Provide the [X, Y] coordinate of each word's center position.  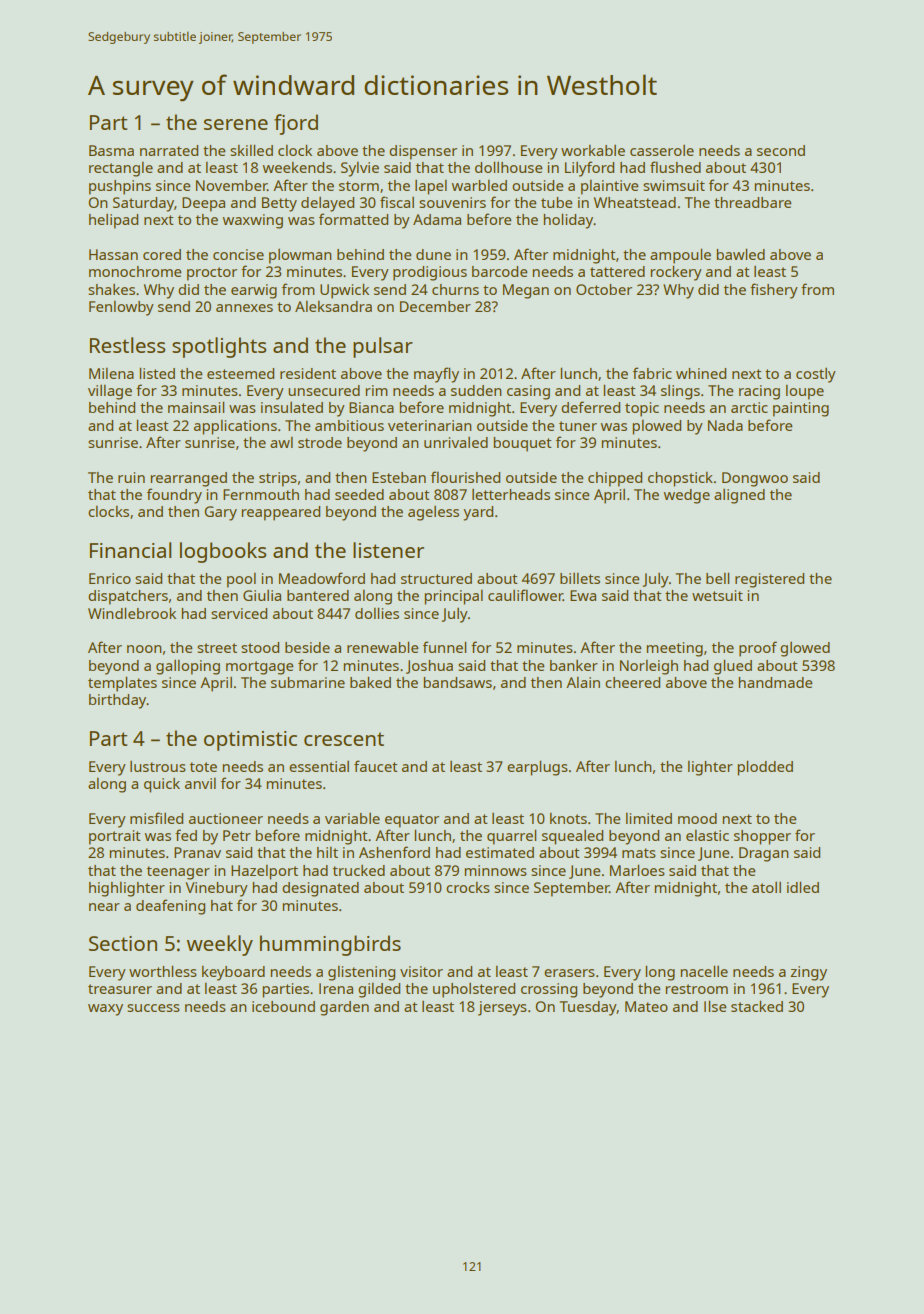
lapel [431, 187]
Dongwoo [755, 479]
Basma [111, 150]
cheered [632, 682]
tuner [578, 426]
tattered [617, 271]
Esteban [399, 477]
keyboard [233, 973]
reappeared [280, 513]
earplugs [537, 768]
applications [235, 427]
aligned [739, 496]
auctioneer [226, 818]
